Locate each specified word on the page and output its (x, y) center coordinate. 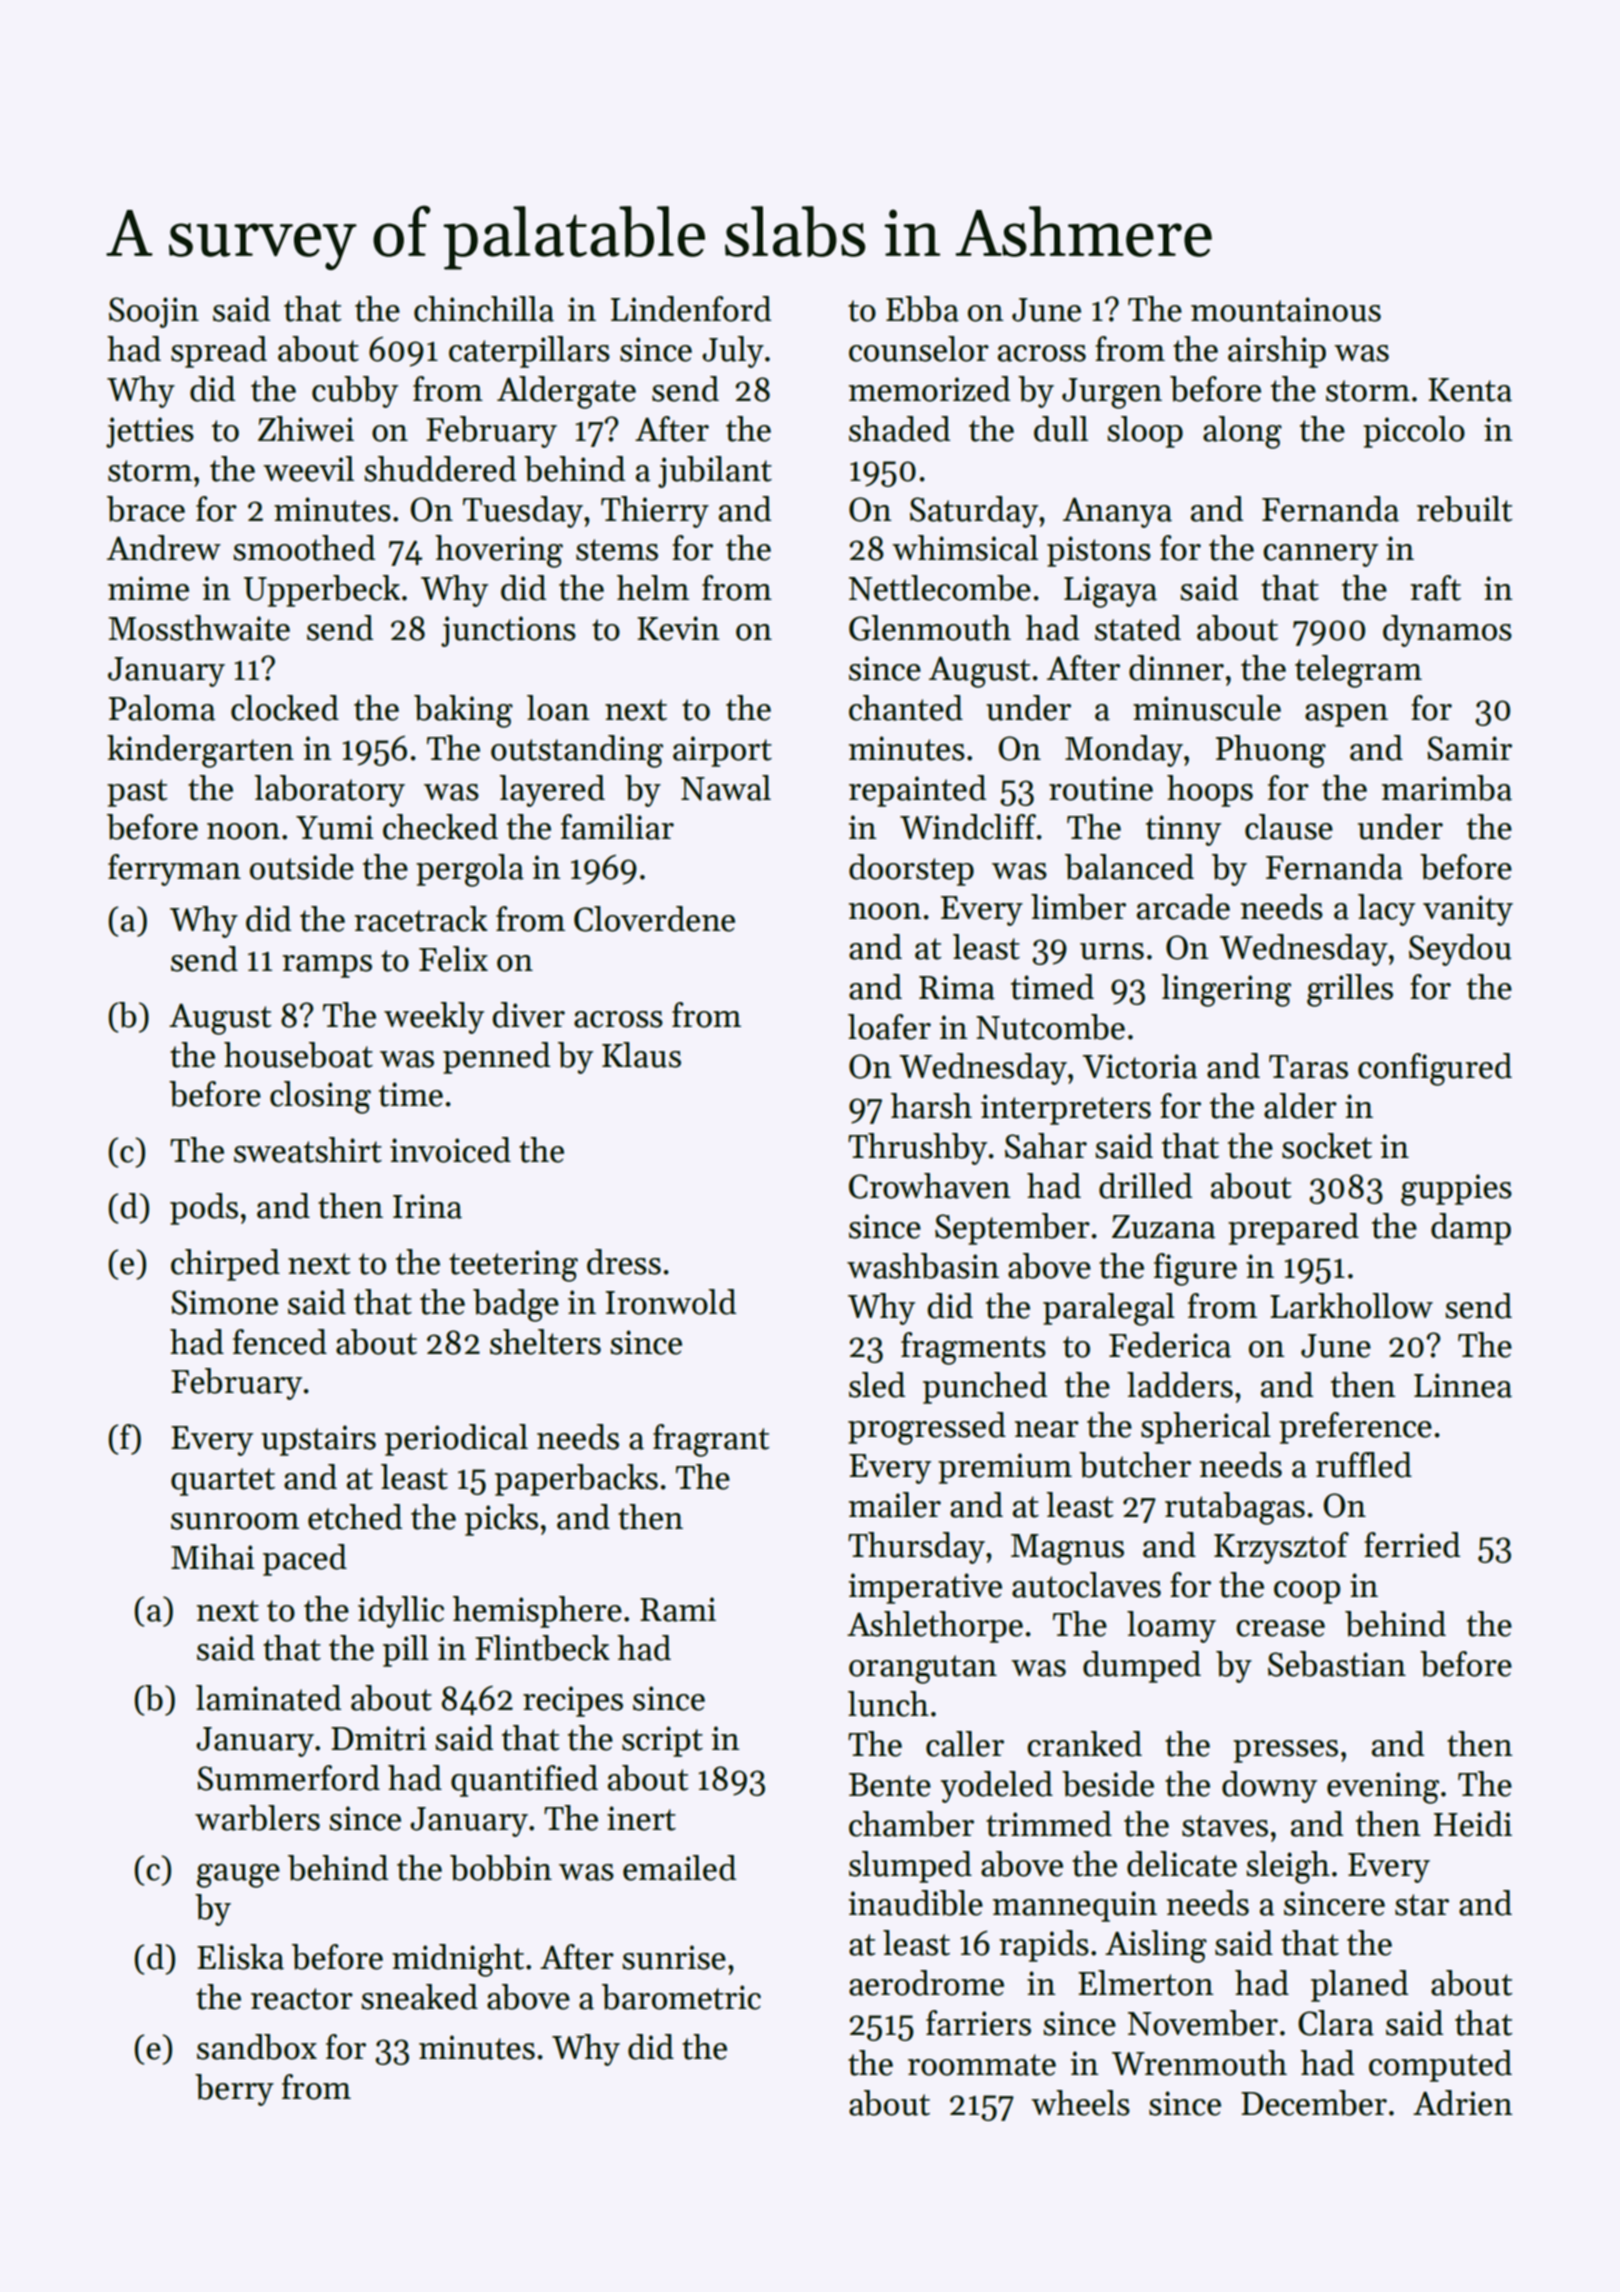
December (1314, 2103)
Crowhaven (930, 1186)
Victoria (1140, 1066)
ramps (327, 966)
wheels (1080, 2103)
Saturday (974, 512)
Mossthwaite (199, 628)
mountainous (1286, 309)
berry (234, 2090)
